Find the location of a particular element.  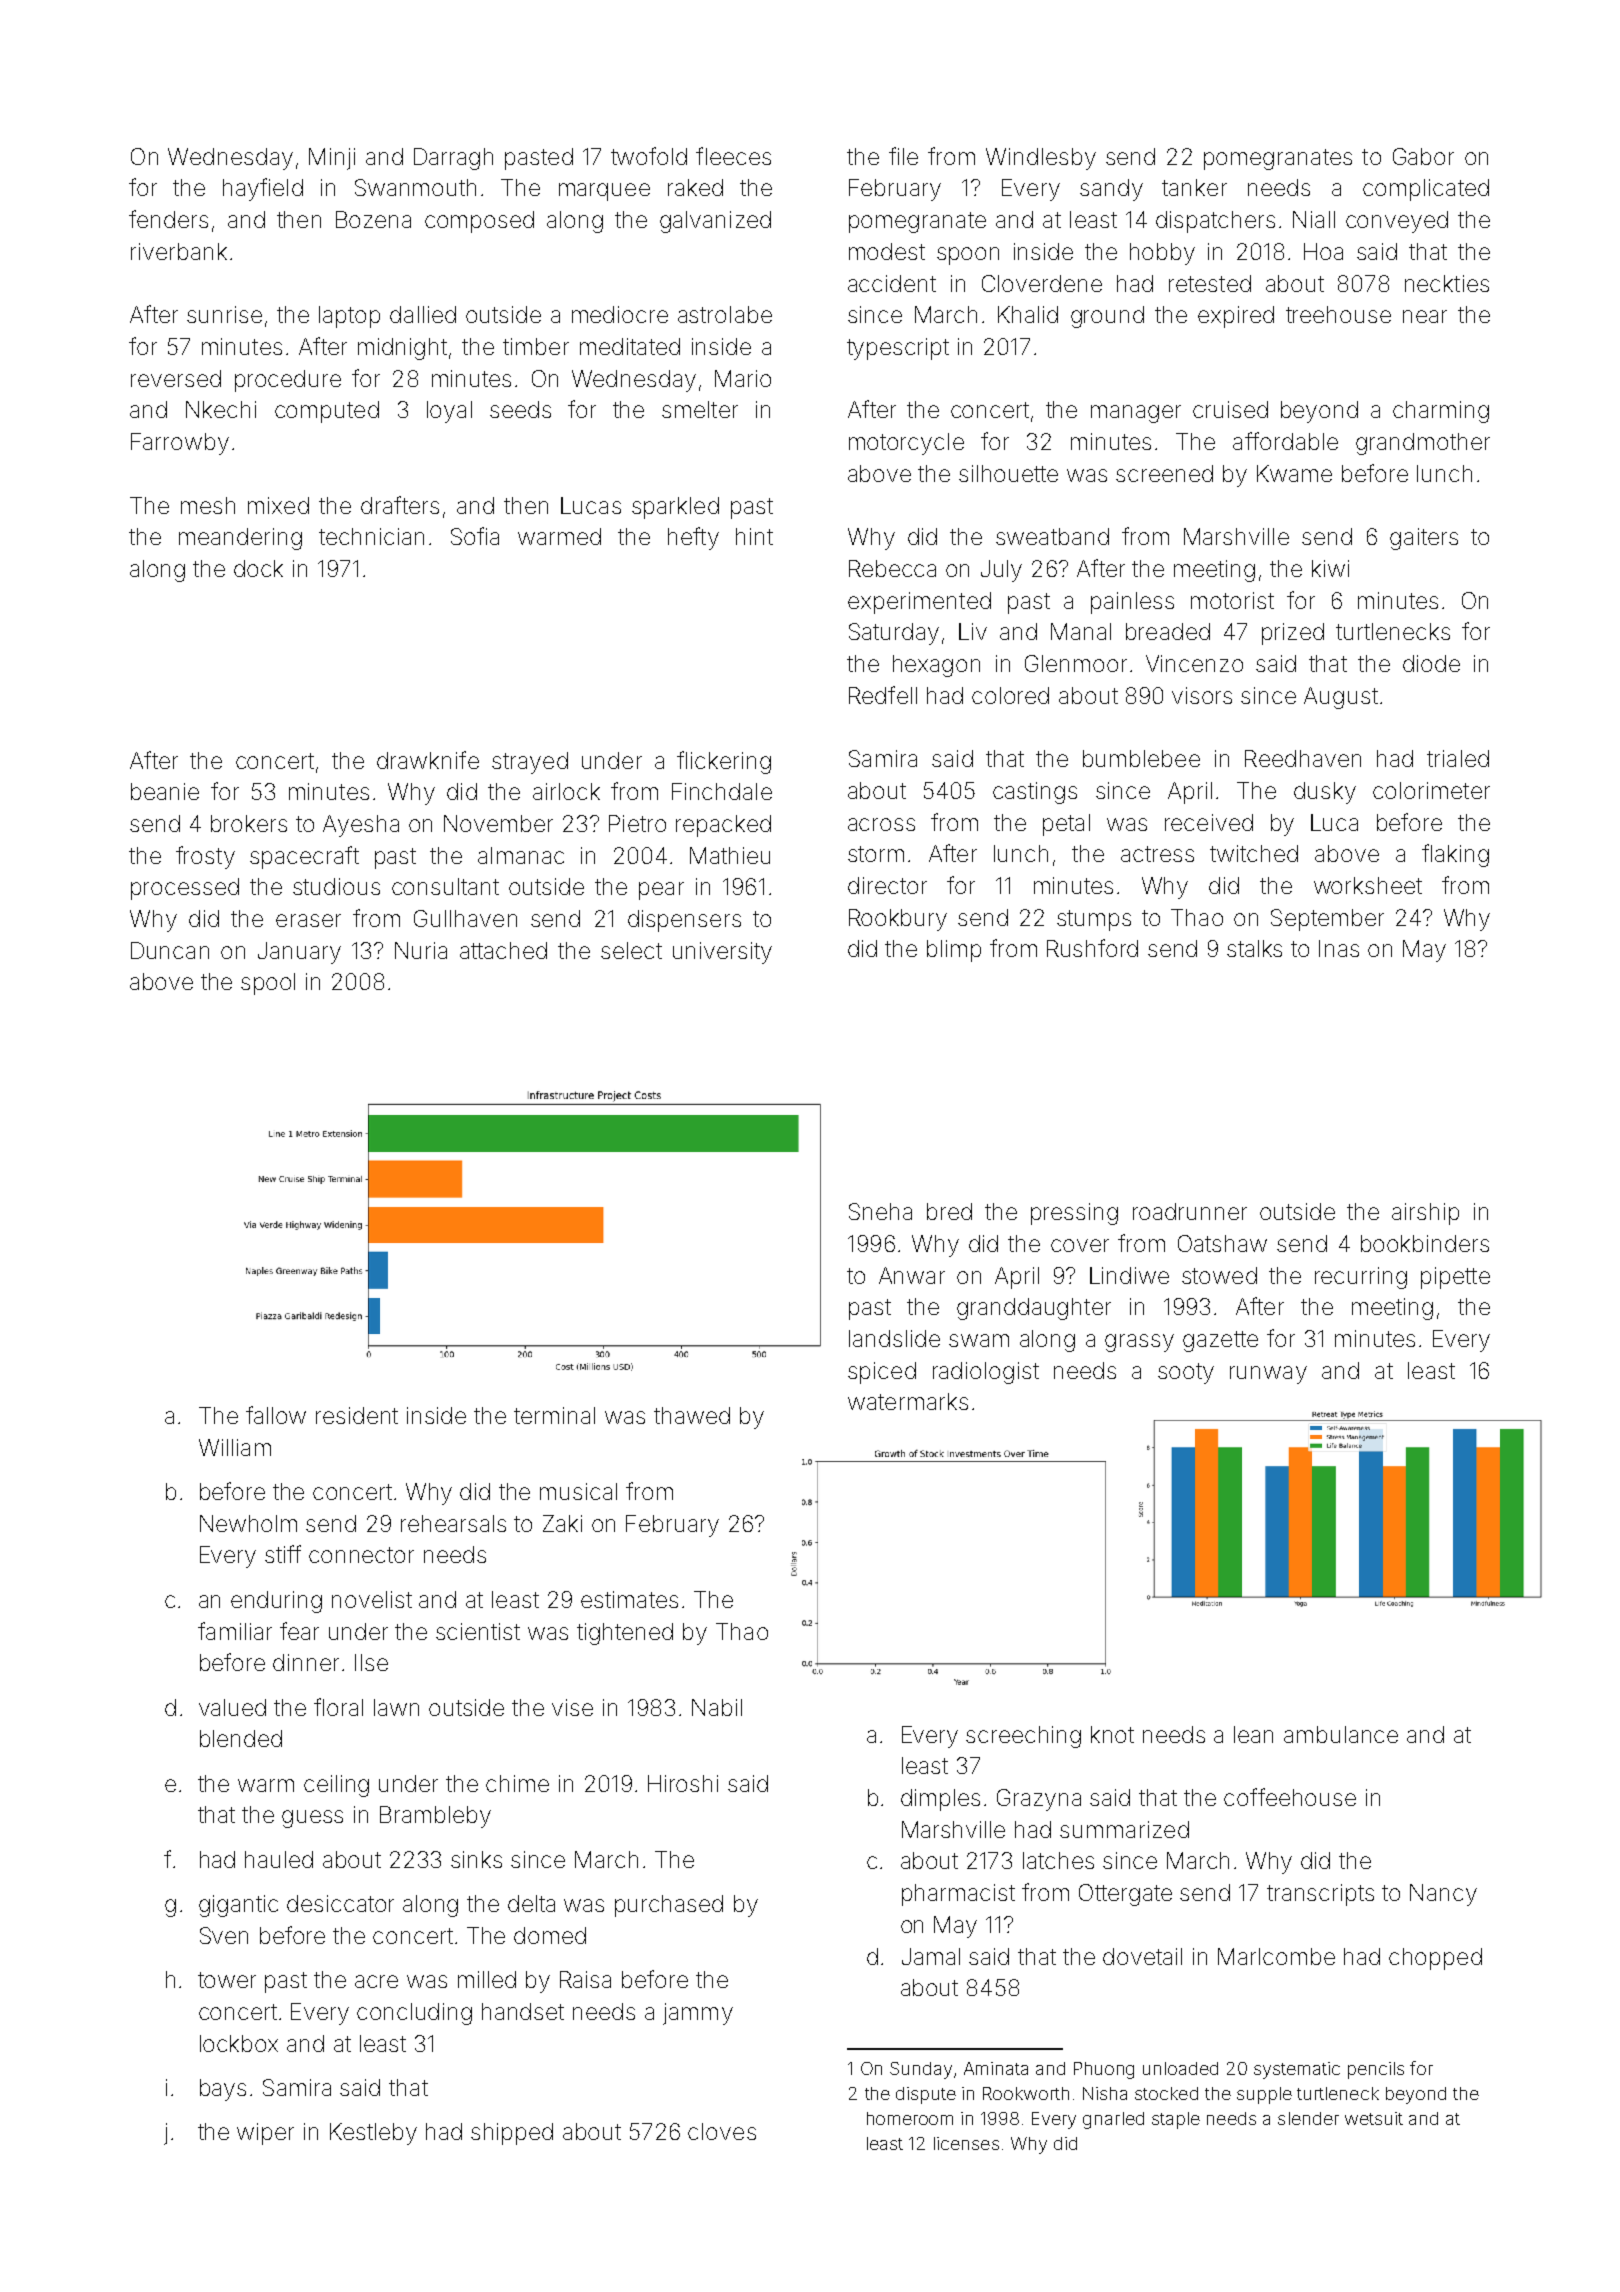

desiccator is located at coordinates (340, 1903).
